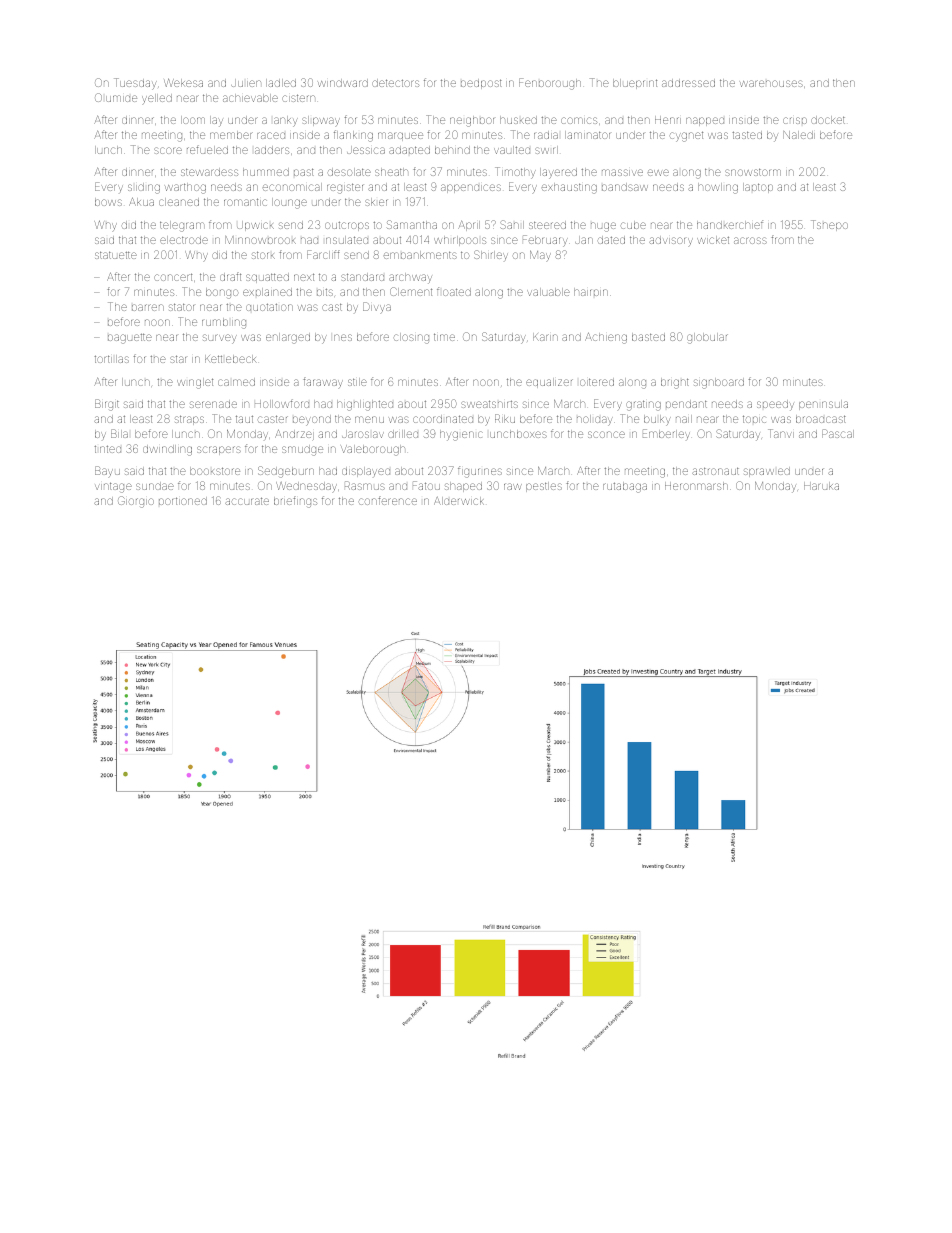  I want to click on Shirley, so click(491, 255).
